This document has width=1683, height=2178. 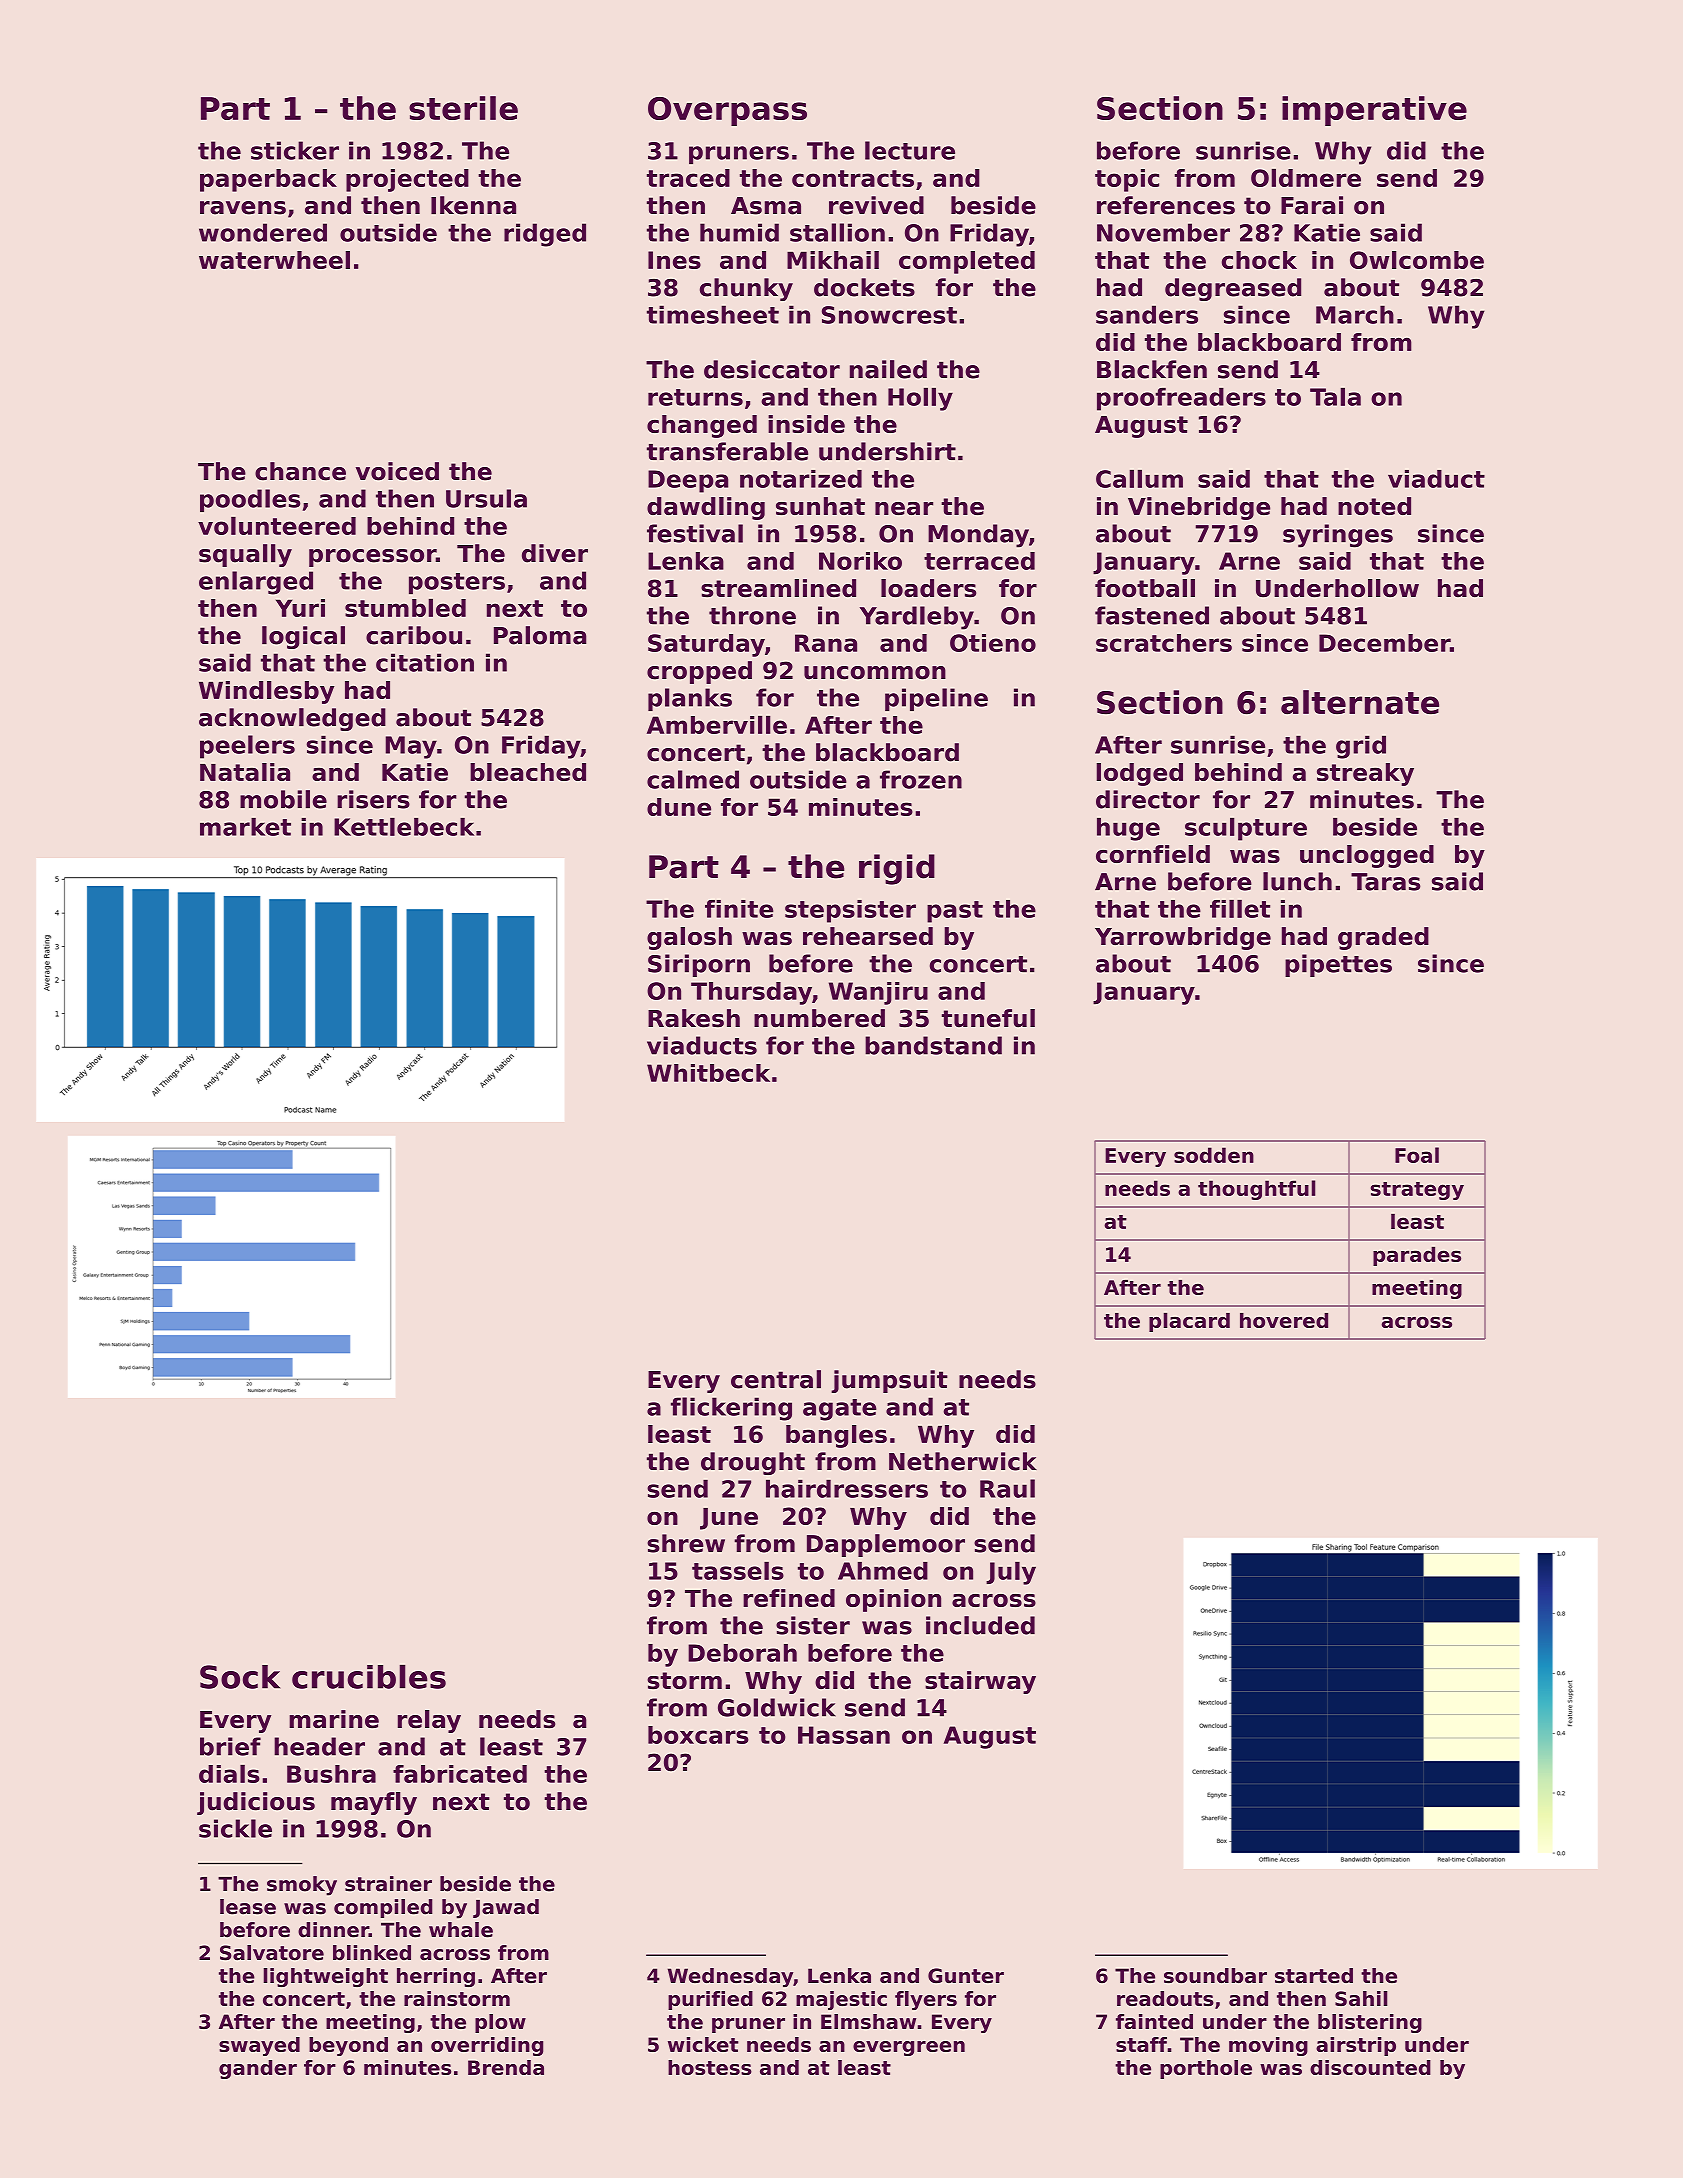 I want to click on chance, so click(x=300, y=471).
